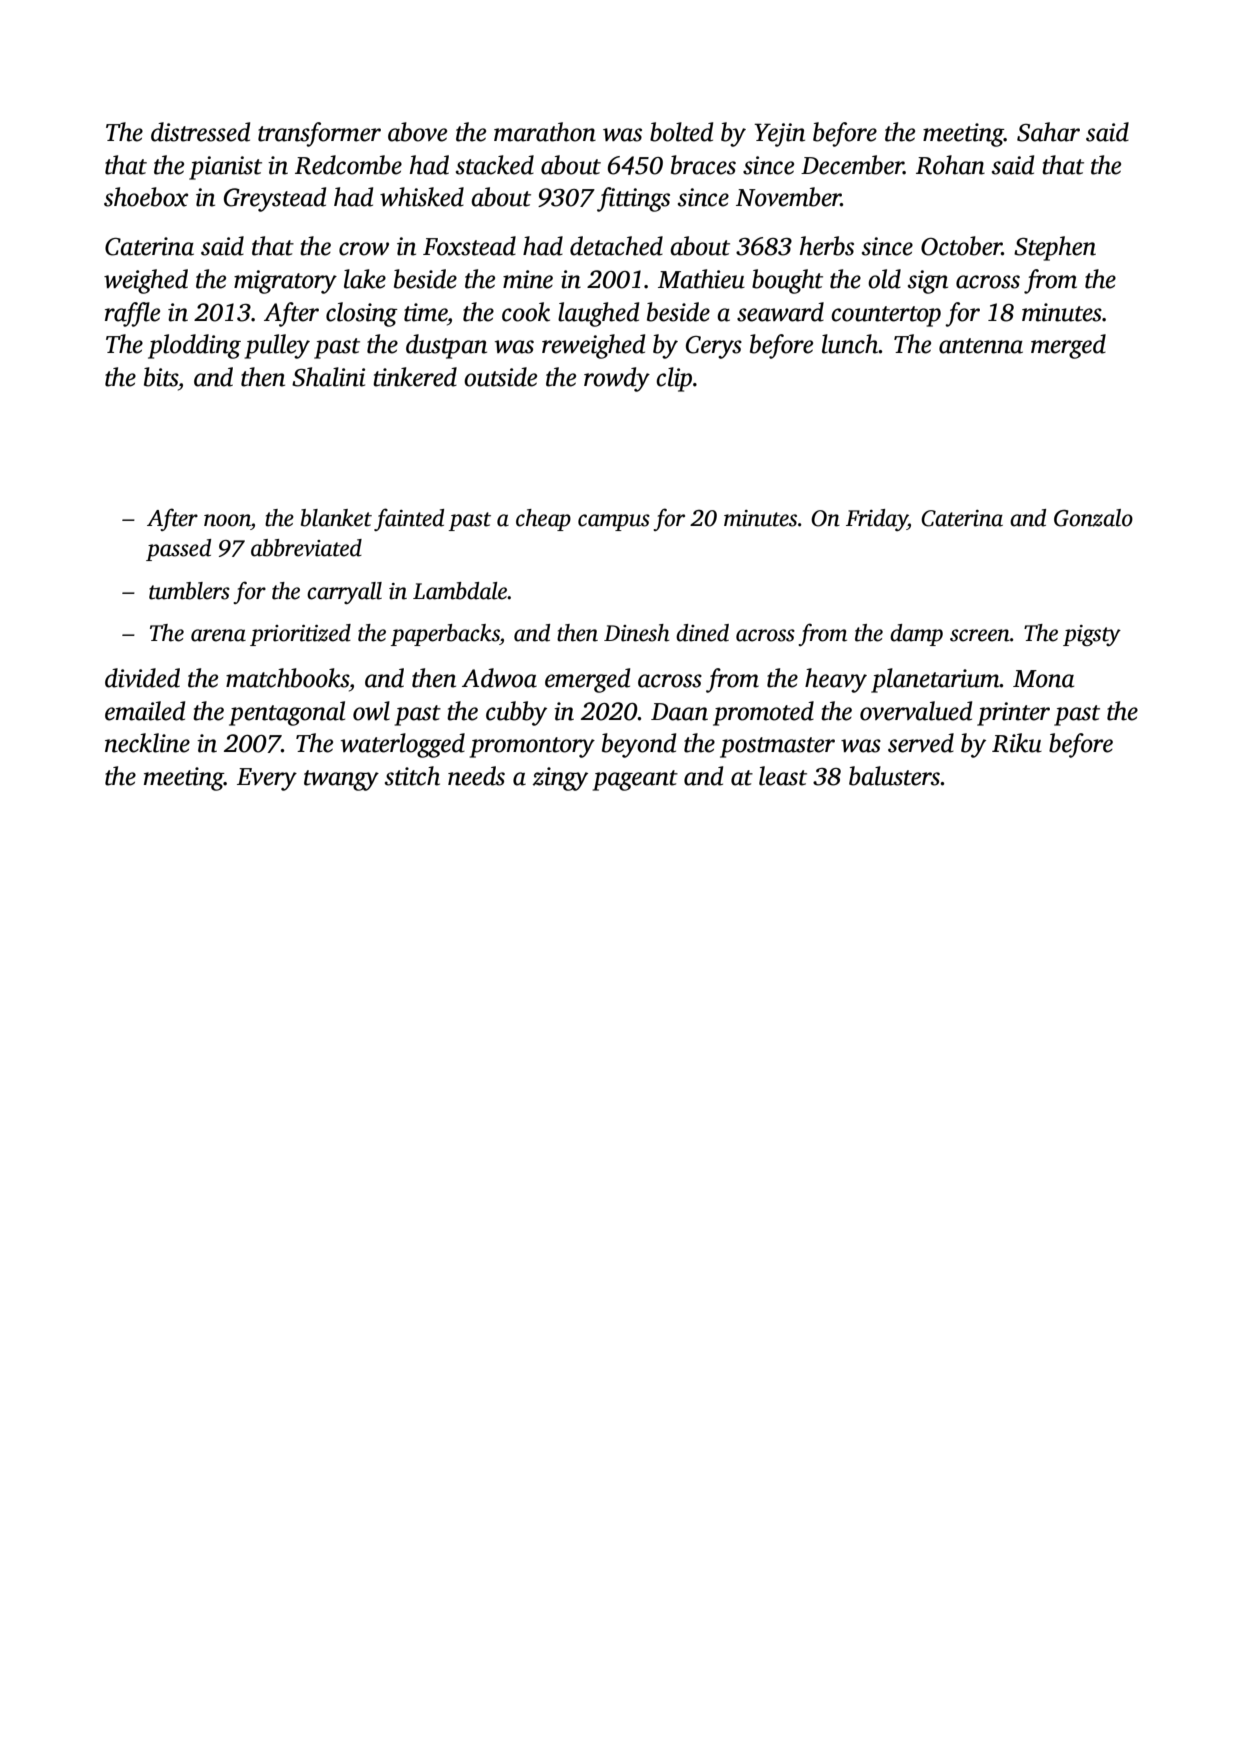 Image resolution: width=1247 pixels, height=1763 pixels. I want to click on pageant, so click(635, 780).
